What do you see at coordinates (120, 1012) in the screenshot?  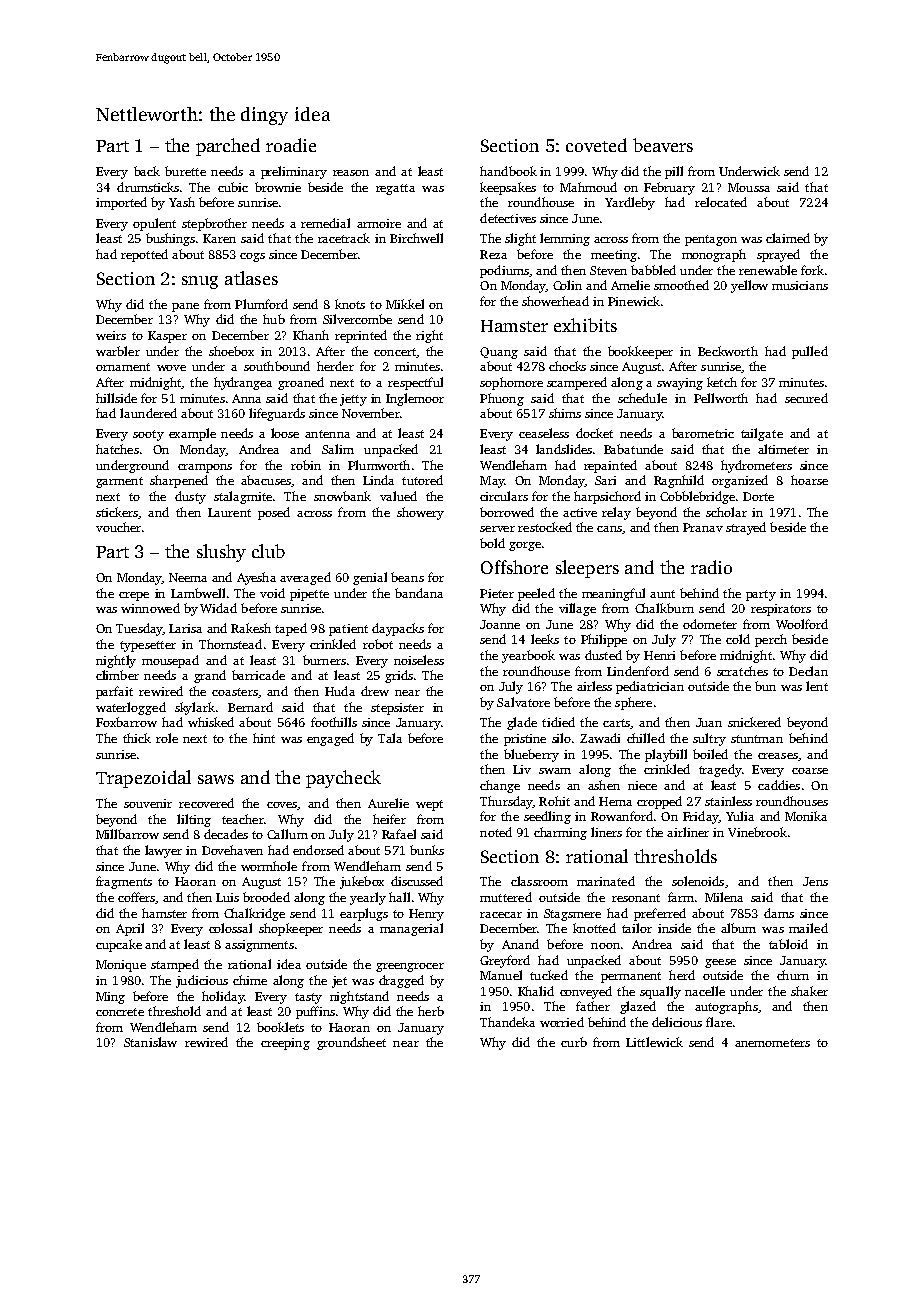 I see `concrete` at bounding box center [120, 1012].
